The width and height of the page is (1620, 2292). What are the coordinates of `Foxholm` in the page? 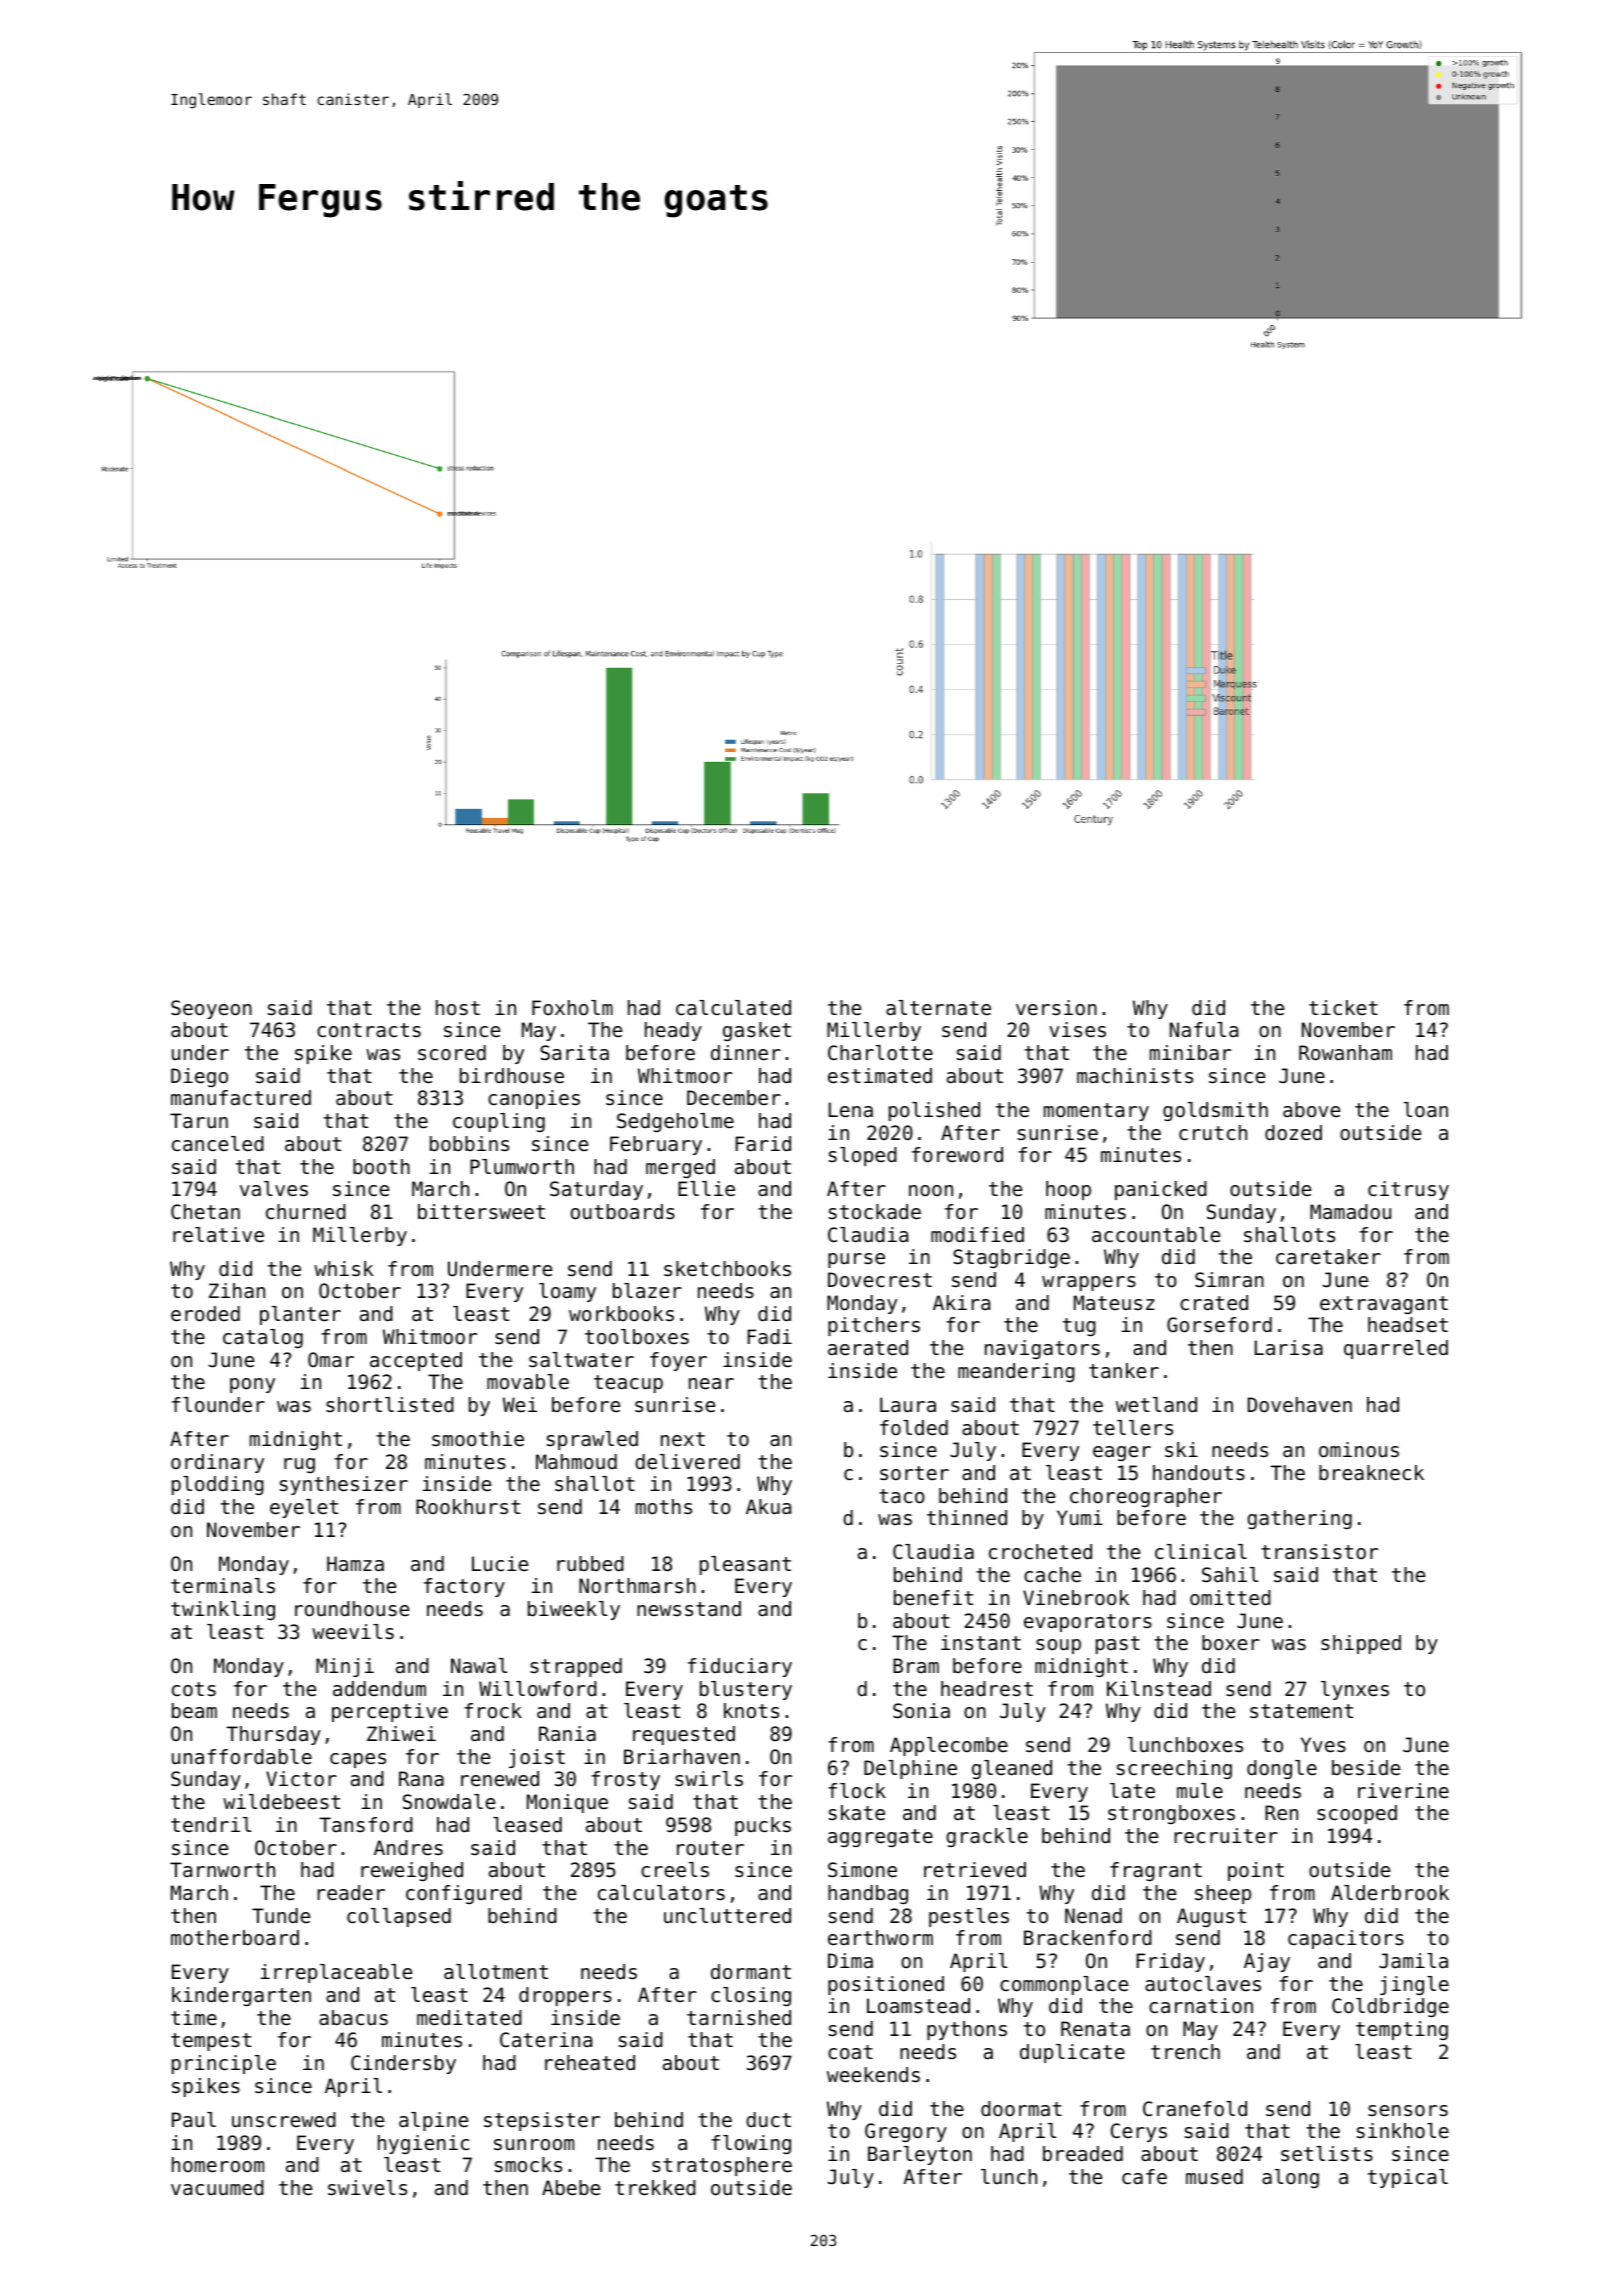 It's located at (572, 1008).
